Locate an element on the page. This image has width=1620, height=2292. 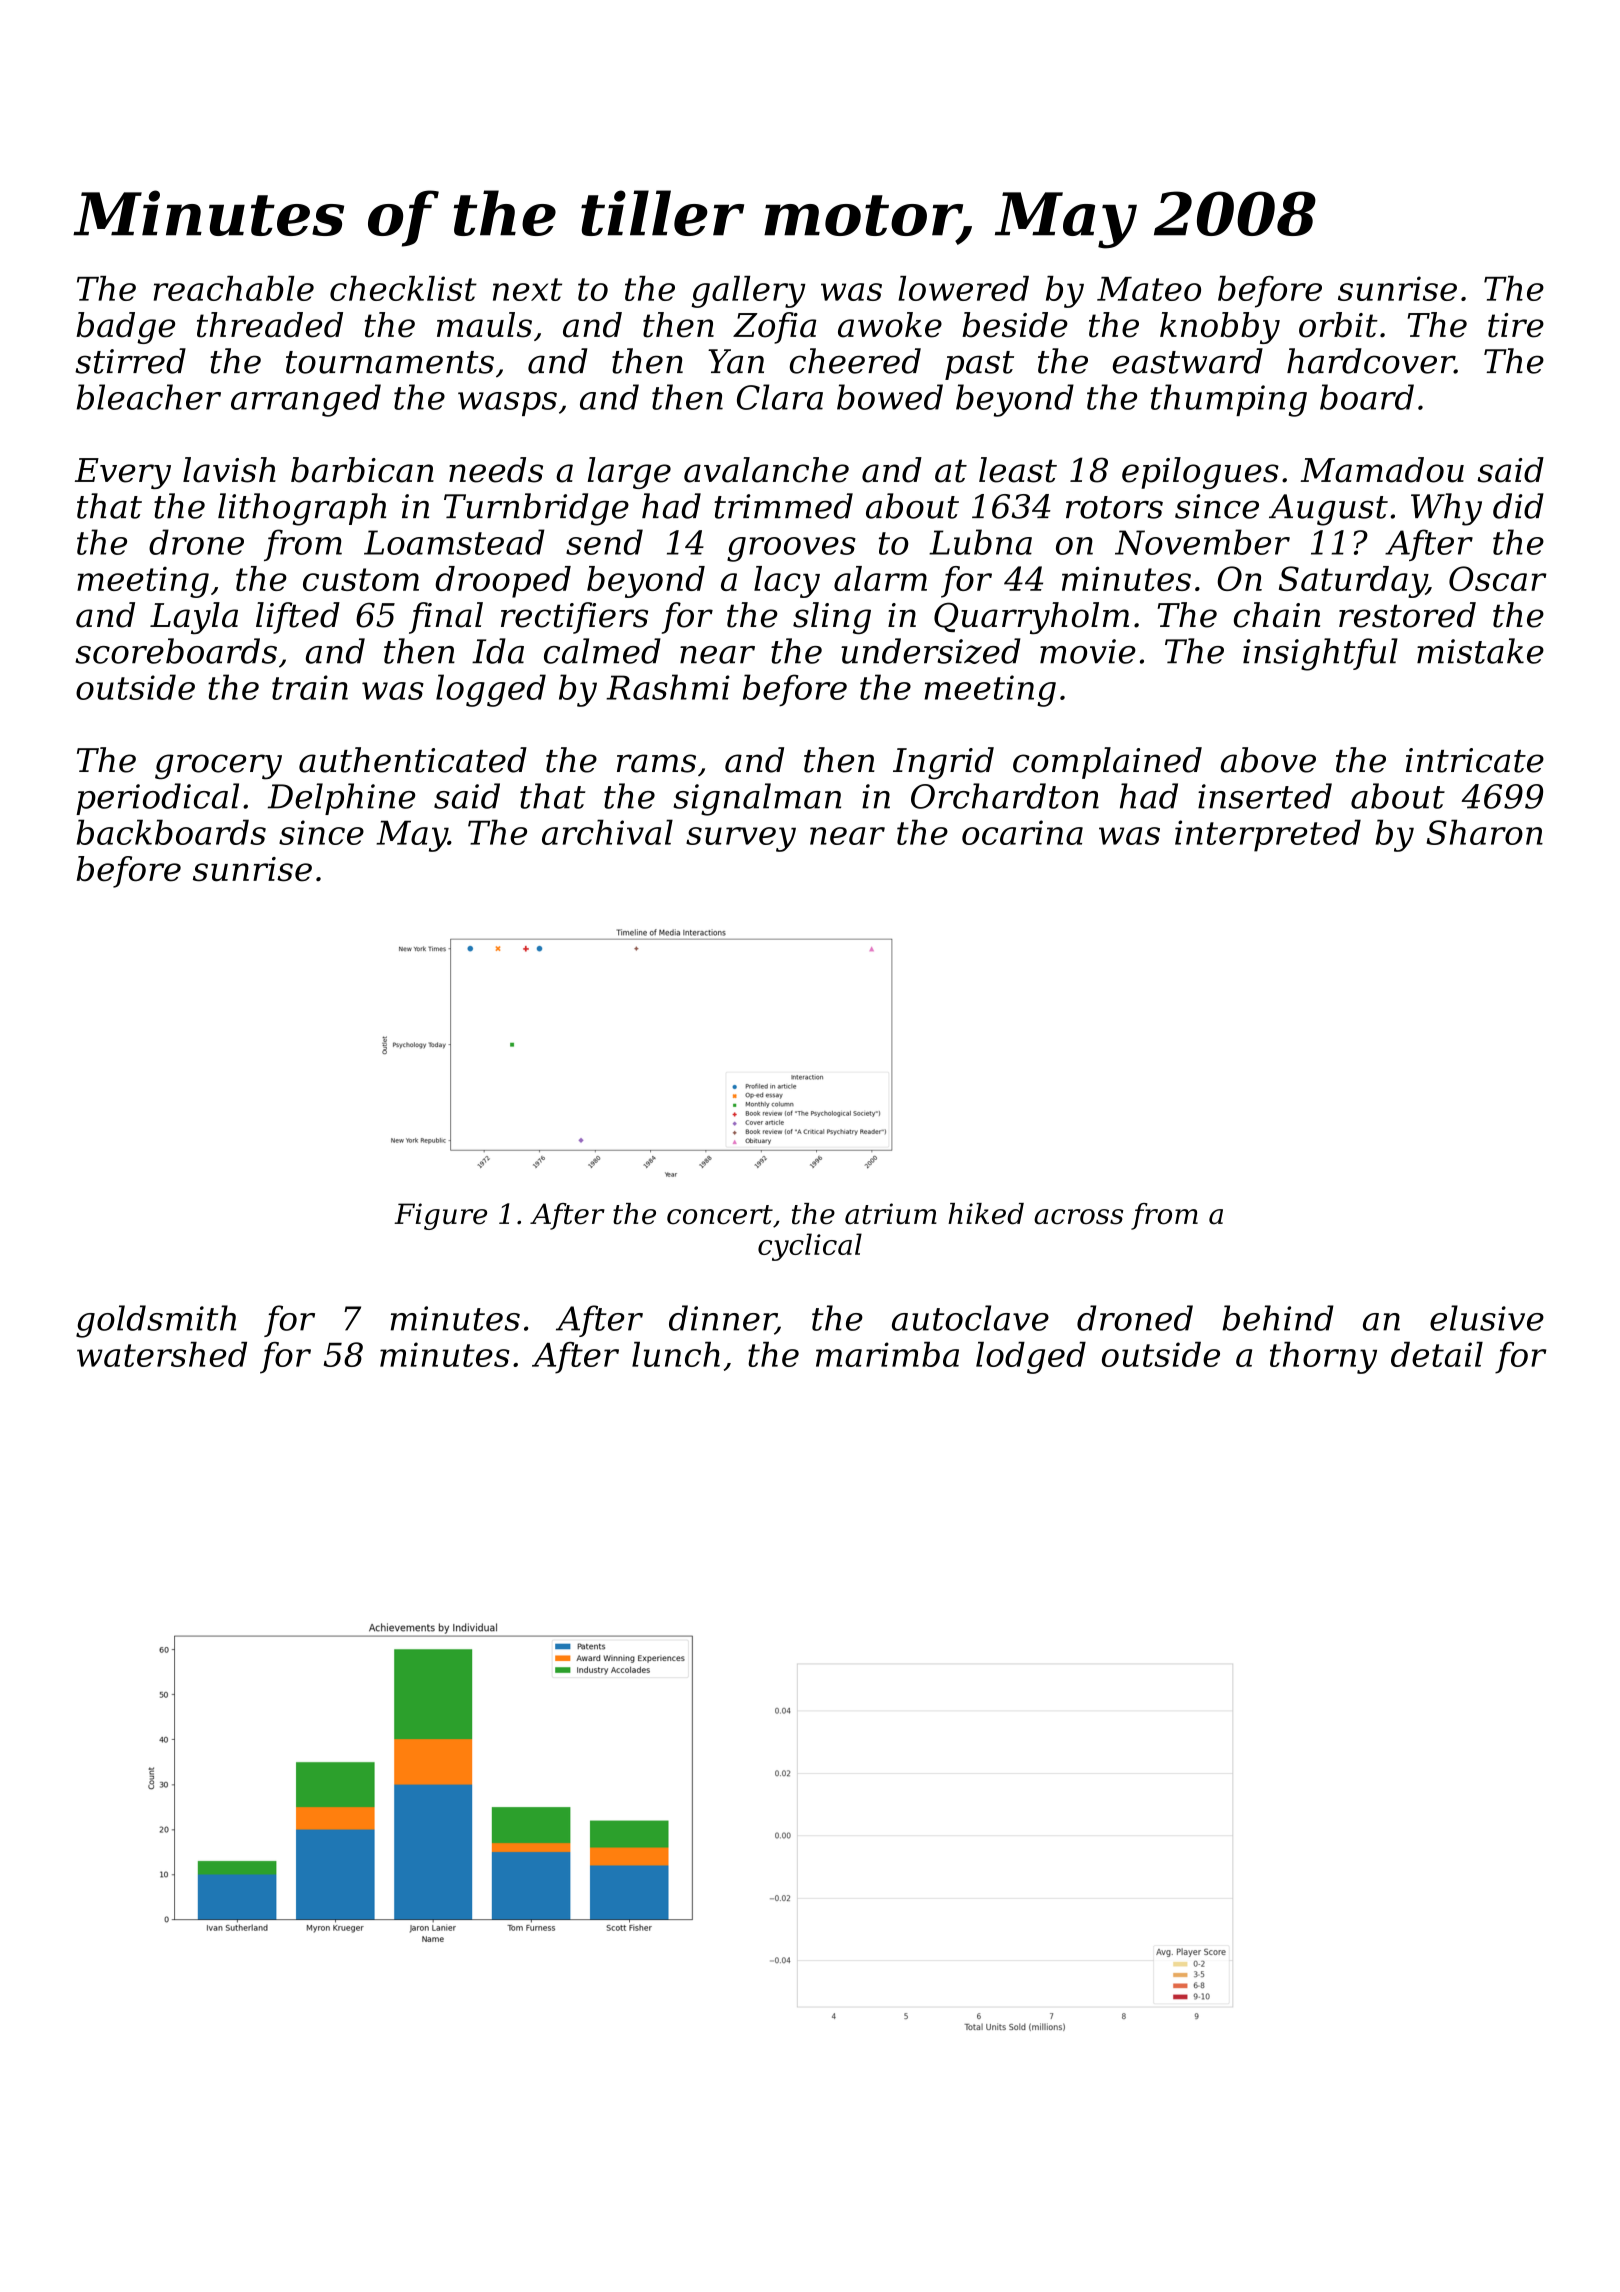
Mateo is located at coordinates (1149, 289).
